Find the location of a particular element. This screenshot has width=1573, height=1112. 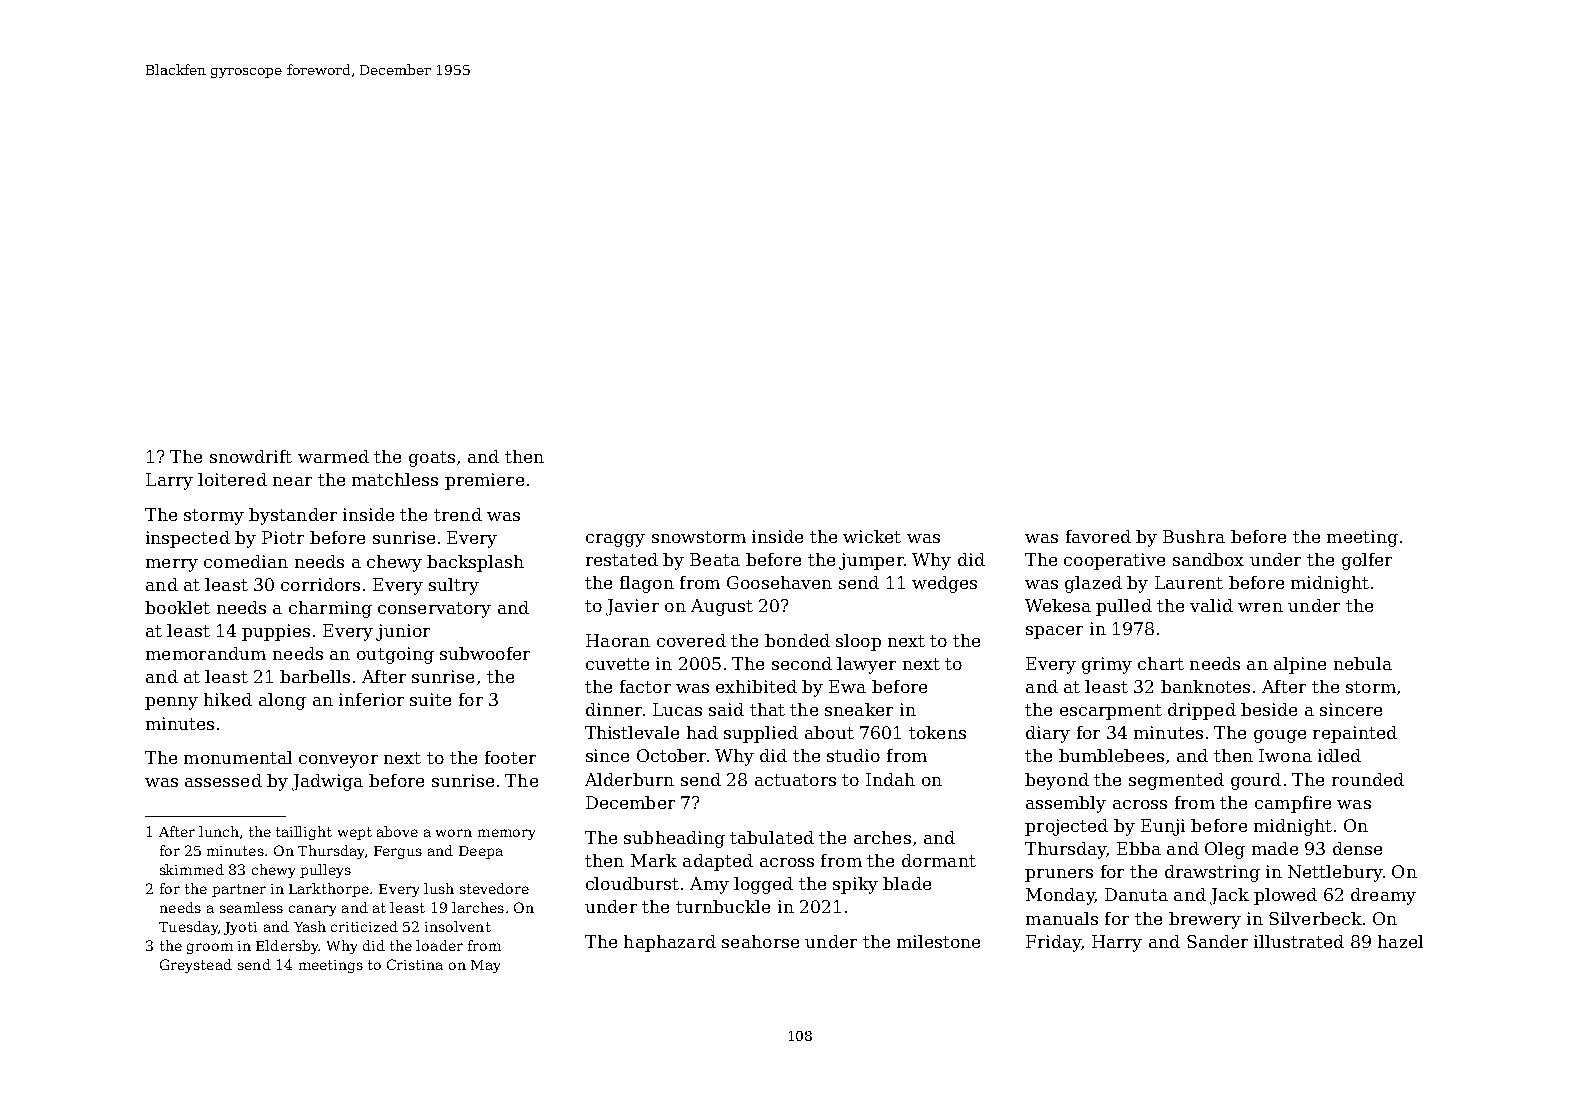

goats is located at coordinates (432, 459).
